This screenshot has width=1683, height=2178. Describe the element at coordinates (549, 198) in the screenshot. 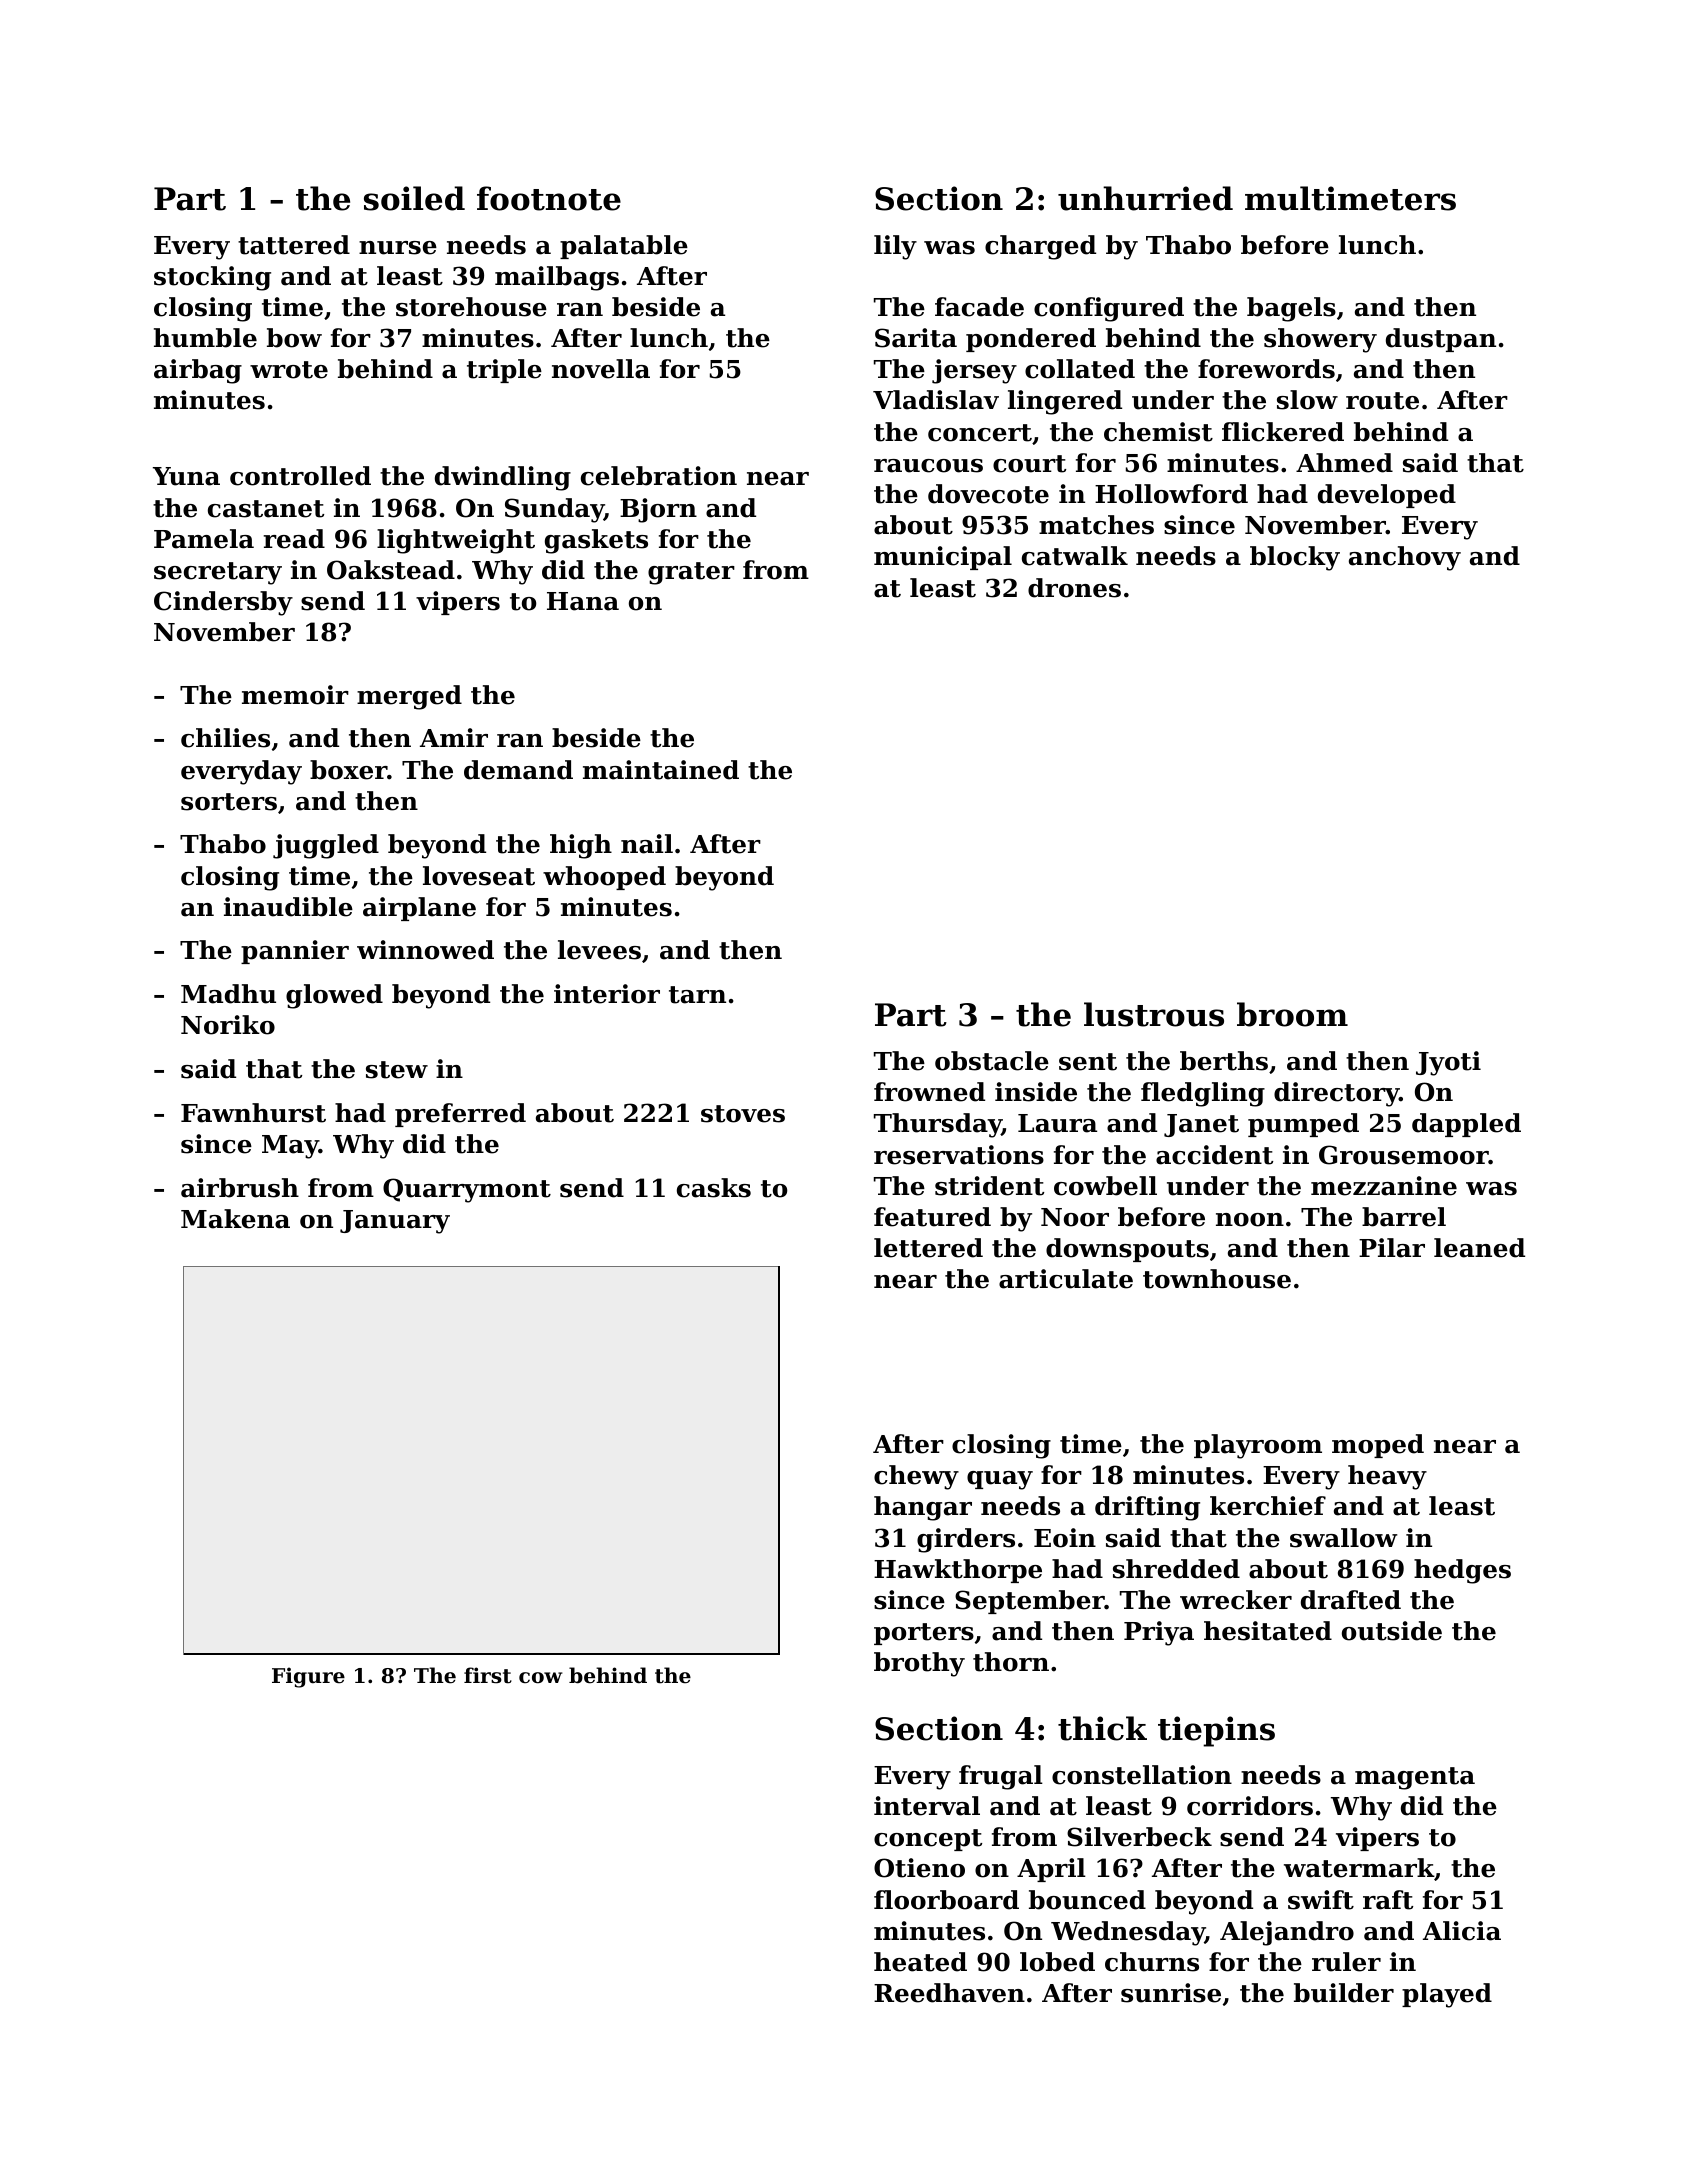

I see `footnote` at that location.
